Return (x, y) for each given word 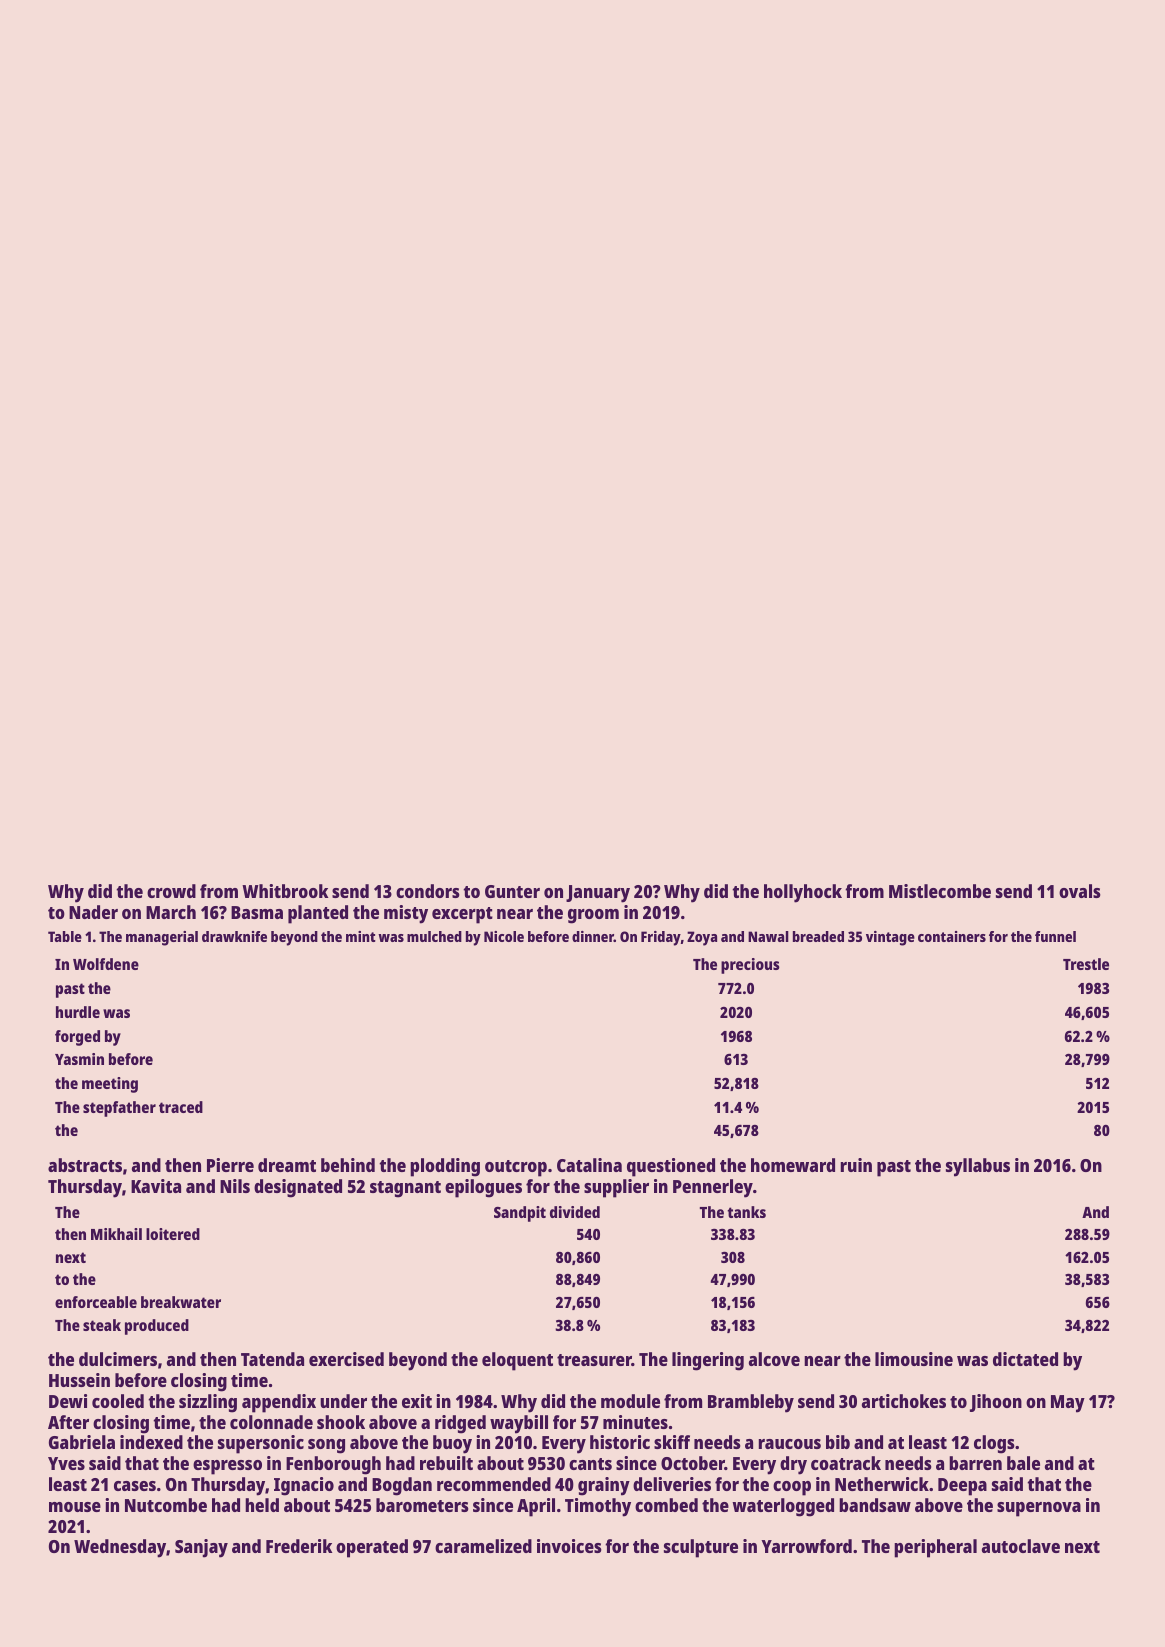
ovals (1080, 891)
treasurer (594, 1360)
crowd (171, 891)
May (1068, 1404)
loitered (173, 1234)
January (598, 894)
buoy (452, 1444)
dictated (1025, 1359)
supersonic (261, 1444)
